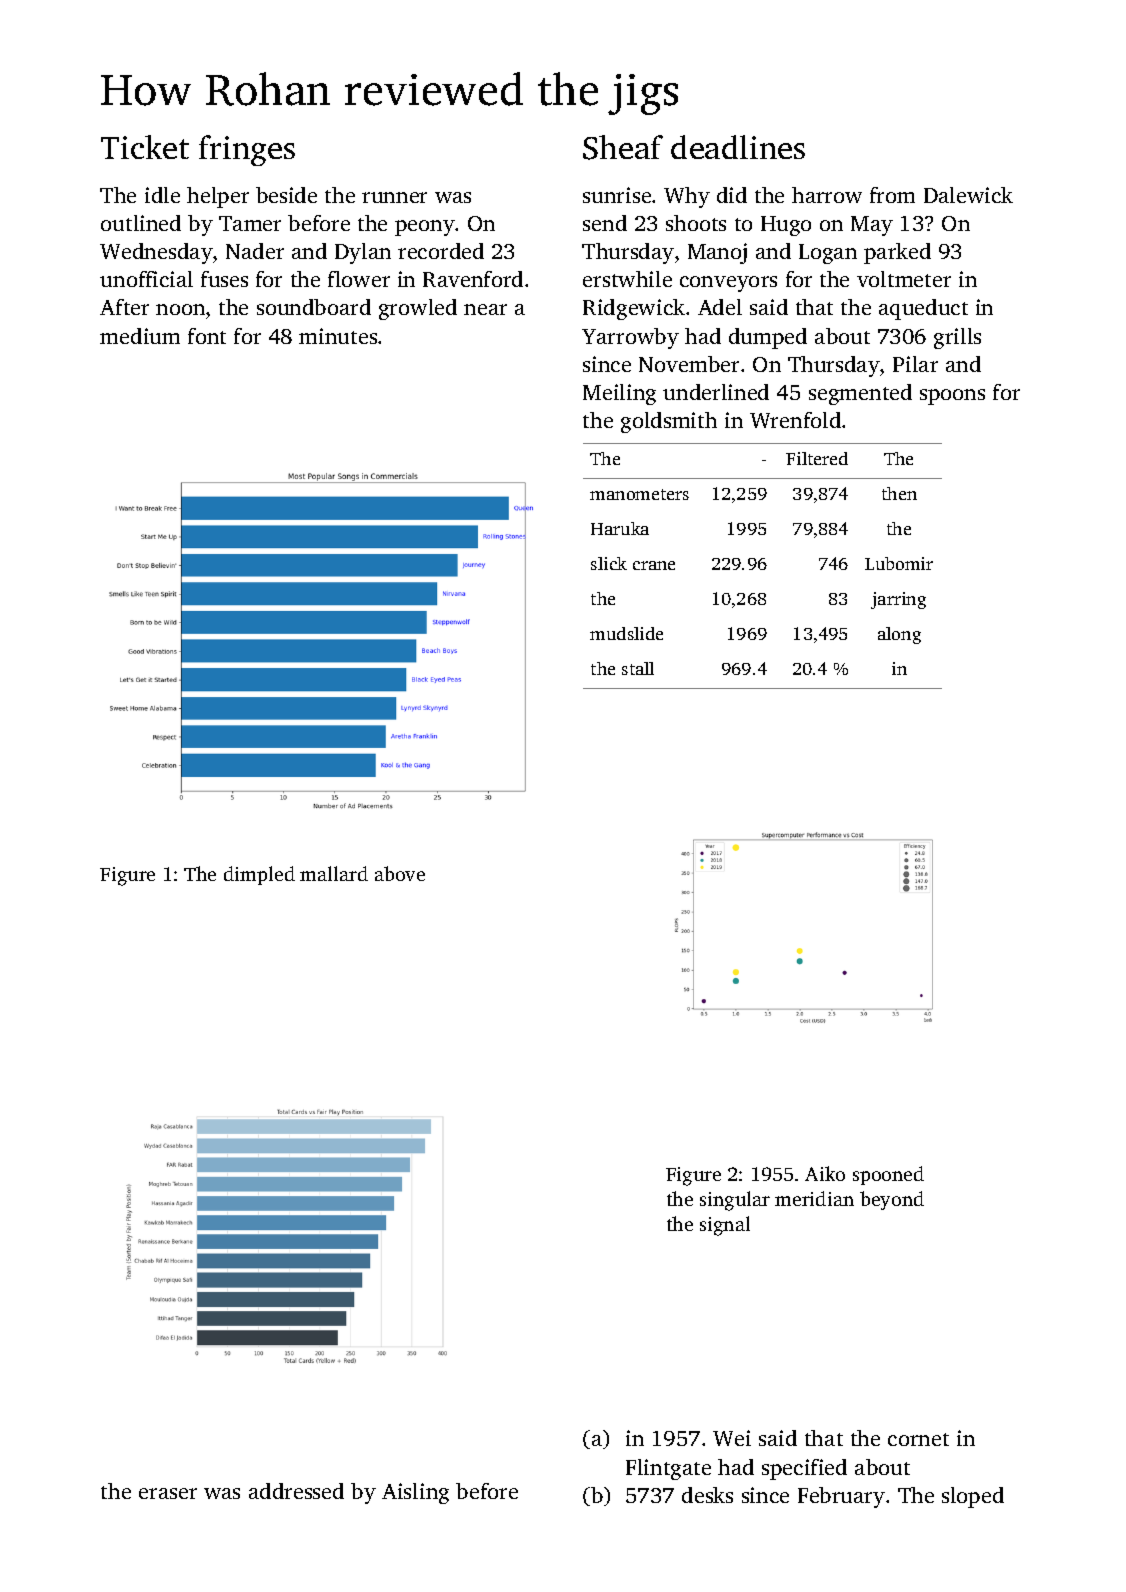 The image size is (1126, 1592). What do you see at coordinates (168, 1493) in the document?
I see `eraser` at bounding box center [168, 1493].
